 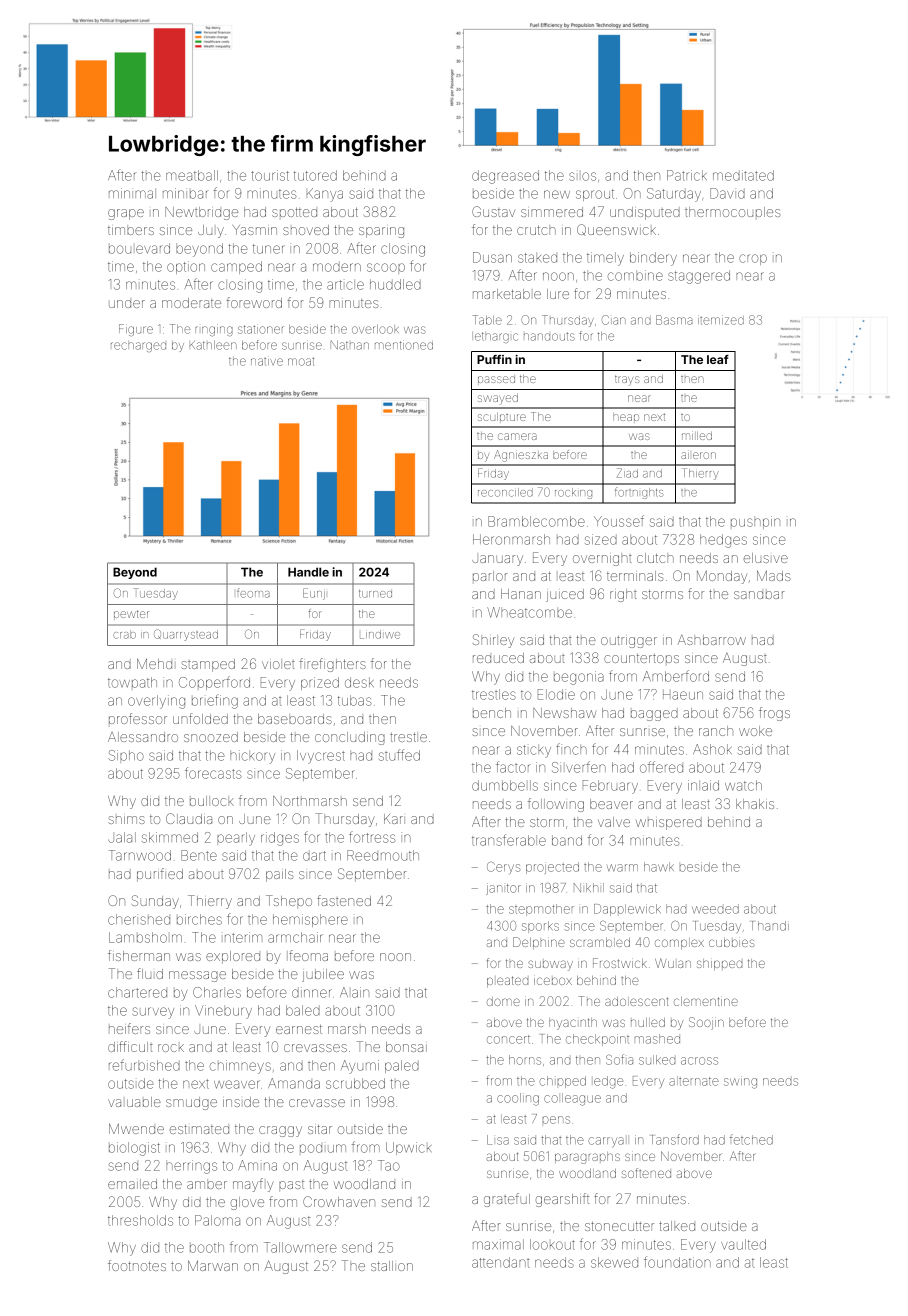 I want to click on footnotes, so click(x=137, y=1265).
